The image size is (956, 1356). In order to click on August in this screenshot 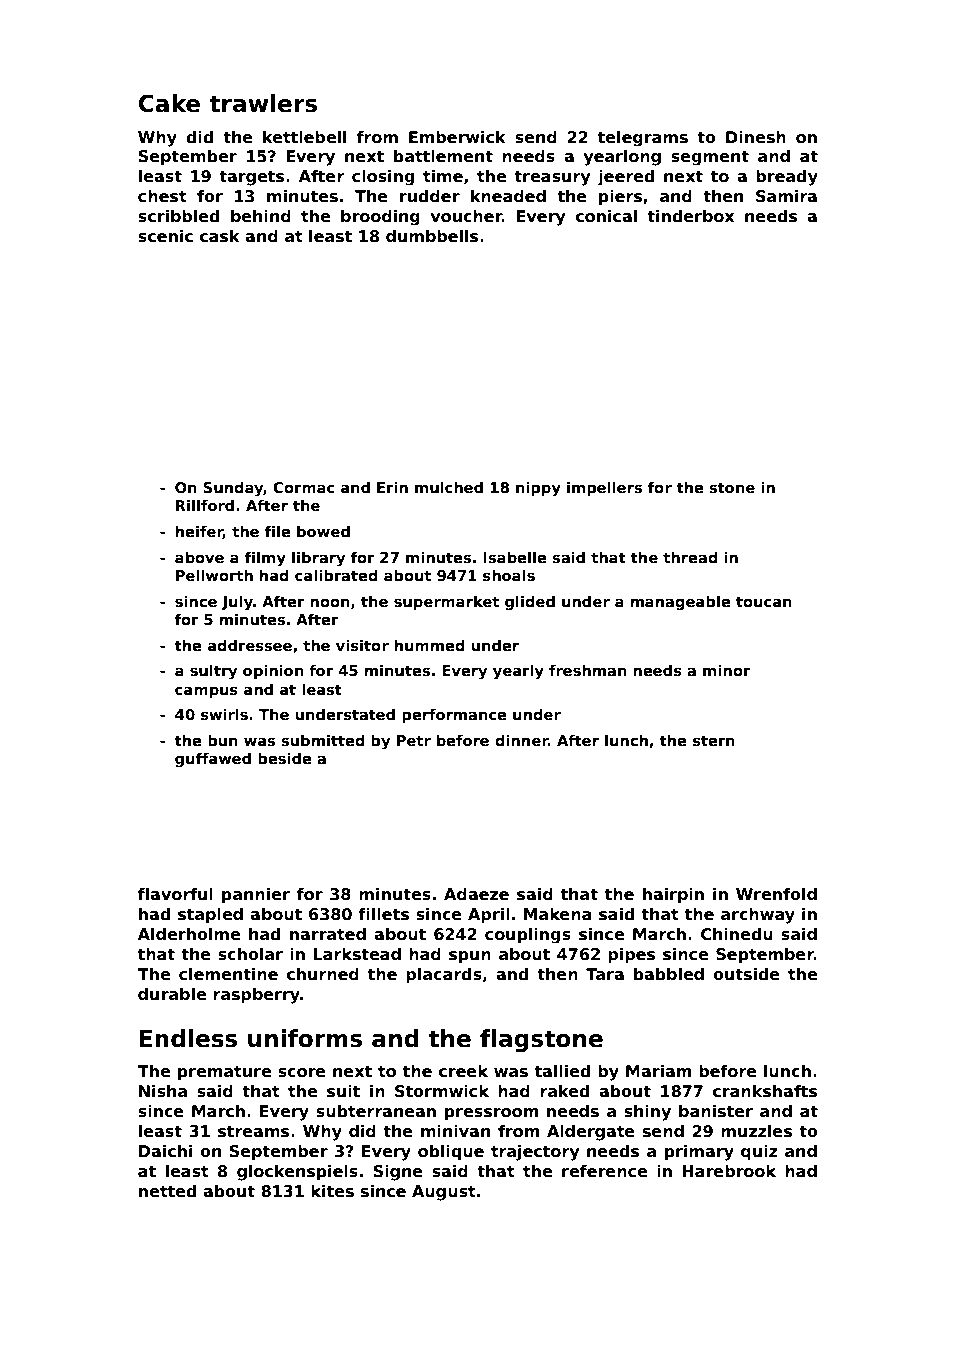, I will do `click(444, 1193)`.
